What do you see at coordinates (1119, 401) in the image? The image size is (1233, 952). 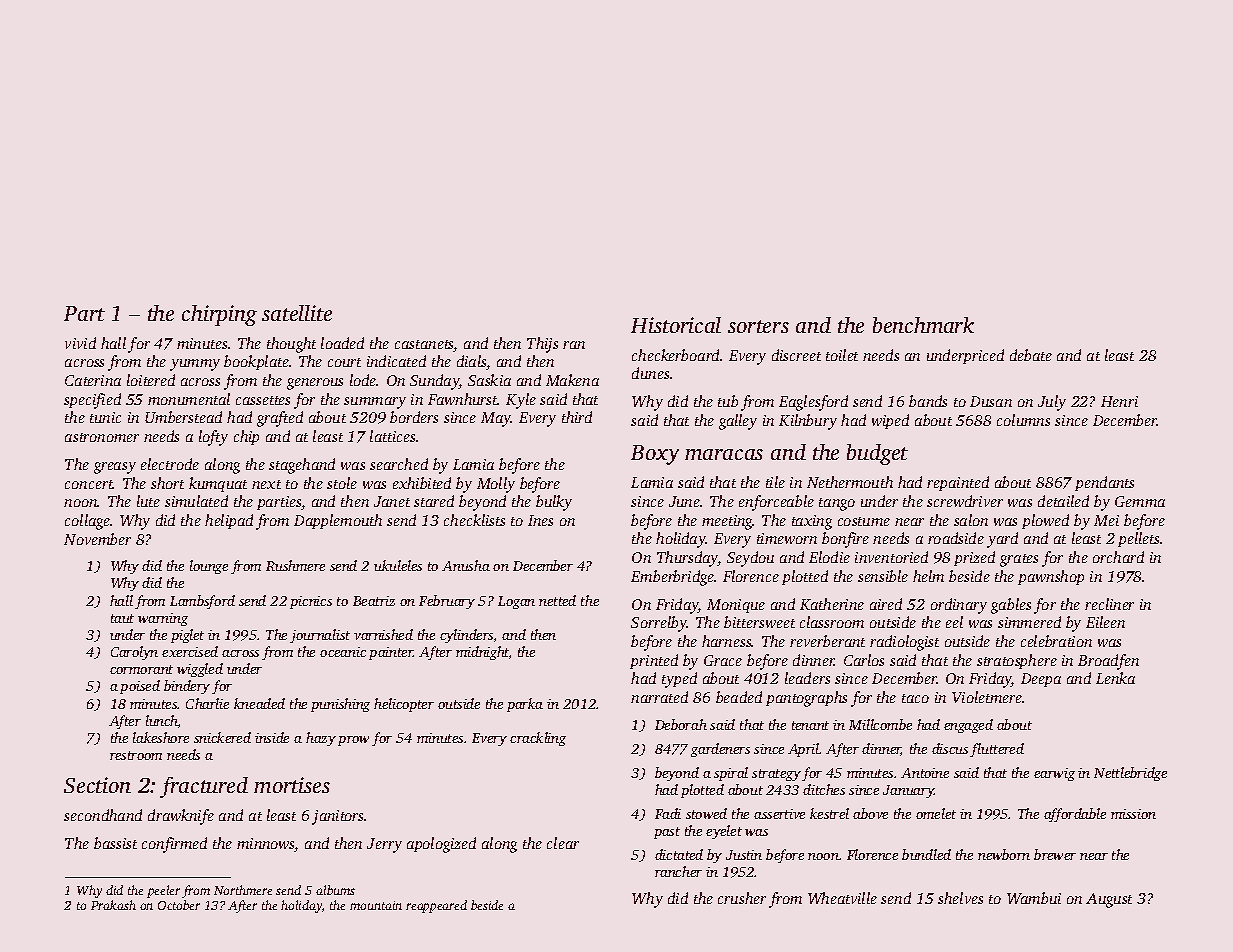 I see `Henri` at bounding box center [1119, 401].
